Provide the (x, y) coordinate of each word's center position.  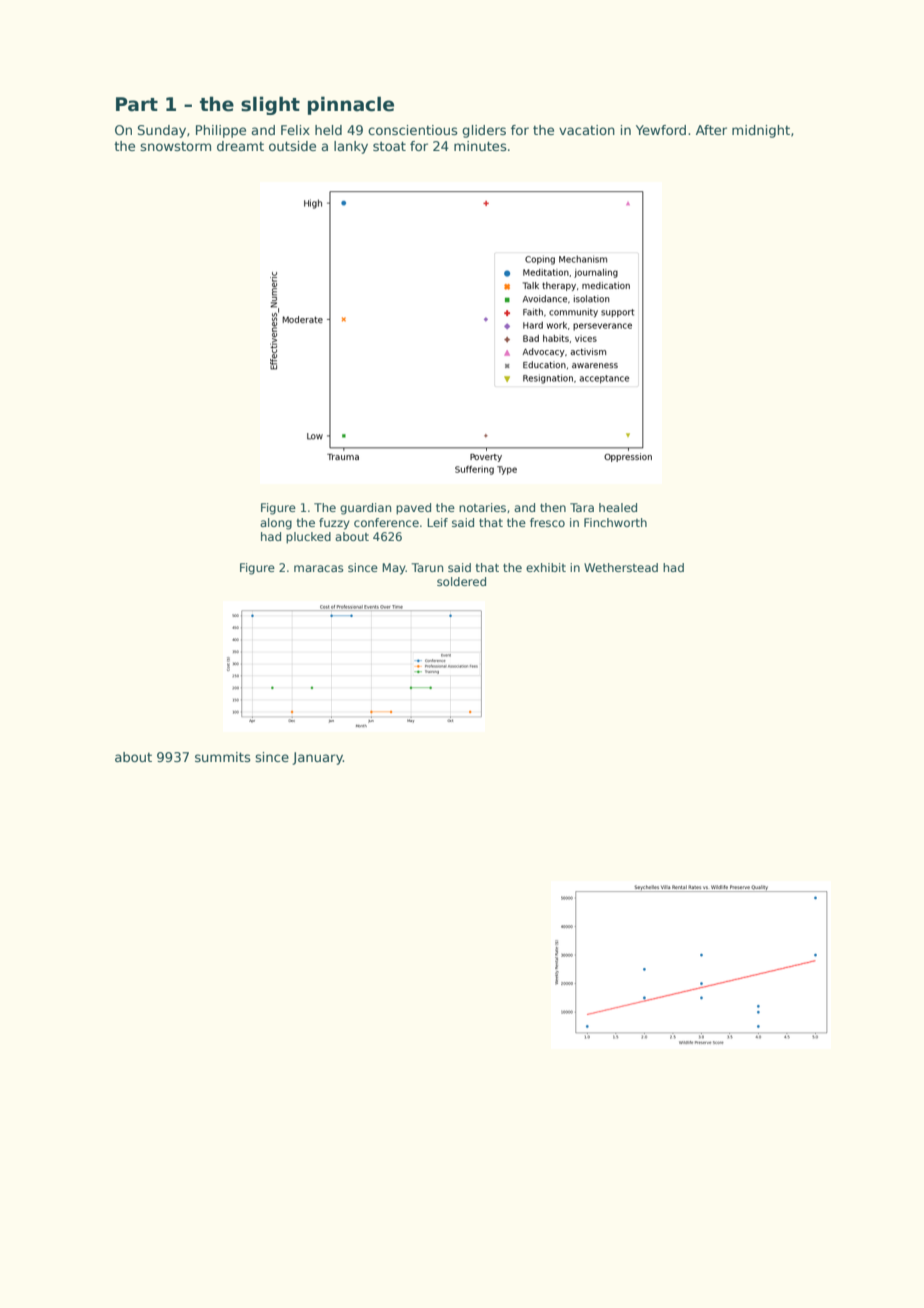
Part (137, 104)
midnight (761, 131)
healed (618, 507)
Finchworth (615, 522)
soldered (461, 581)
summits (223, 757)
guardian (365, 509)
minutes (480, 146)
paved (413, 509)
